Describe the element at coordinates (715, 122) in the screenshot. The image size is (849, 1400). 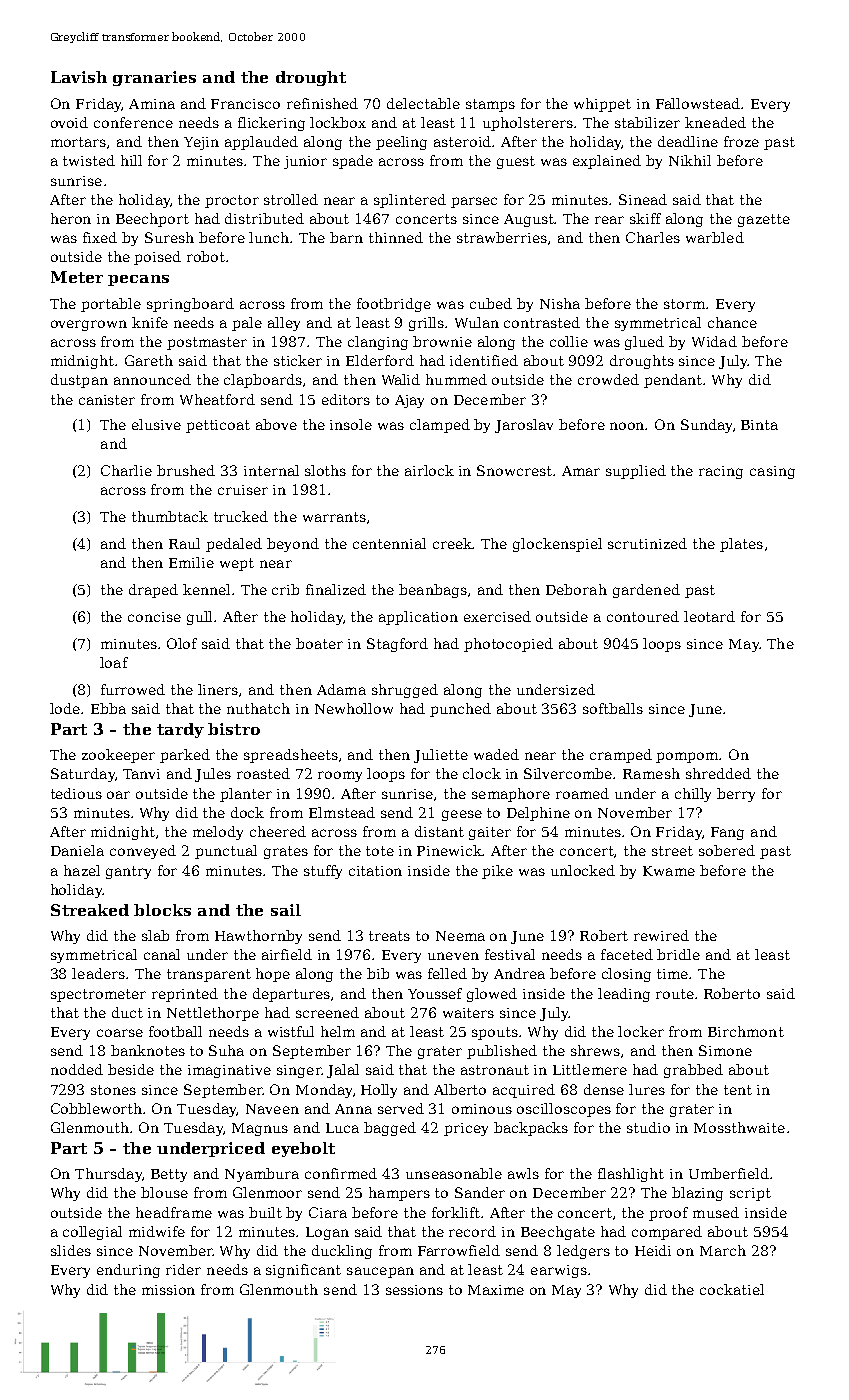
I see `kneaded` at that location.
